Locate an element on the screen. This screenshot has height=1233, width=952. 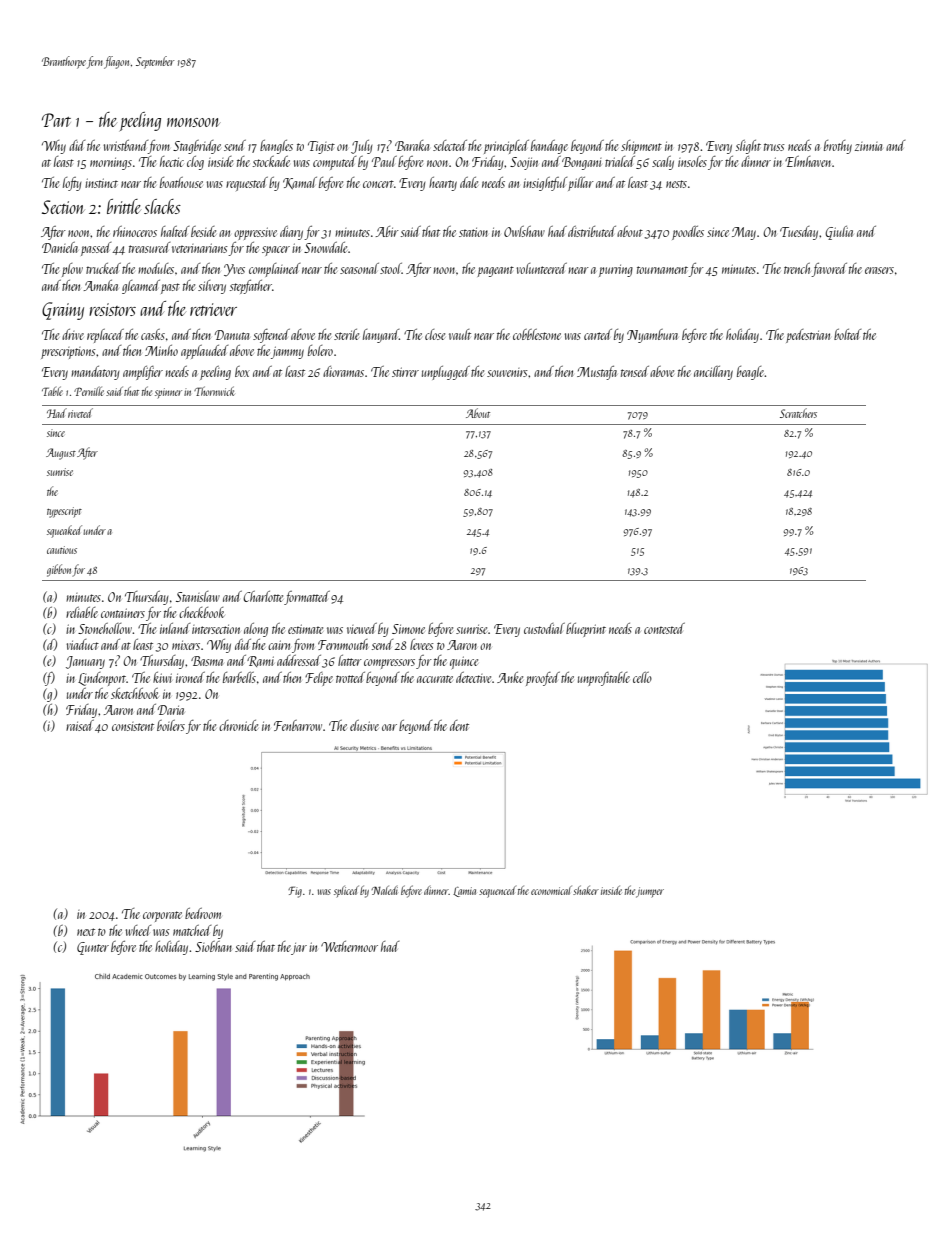
Giulia is located at coordinates (839, 233).
